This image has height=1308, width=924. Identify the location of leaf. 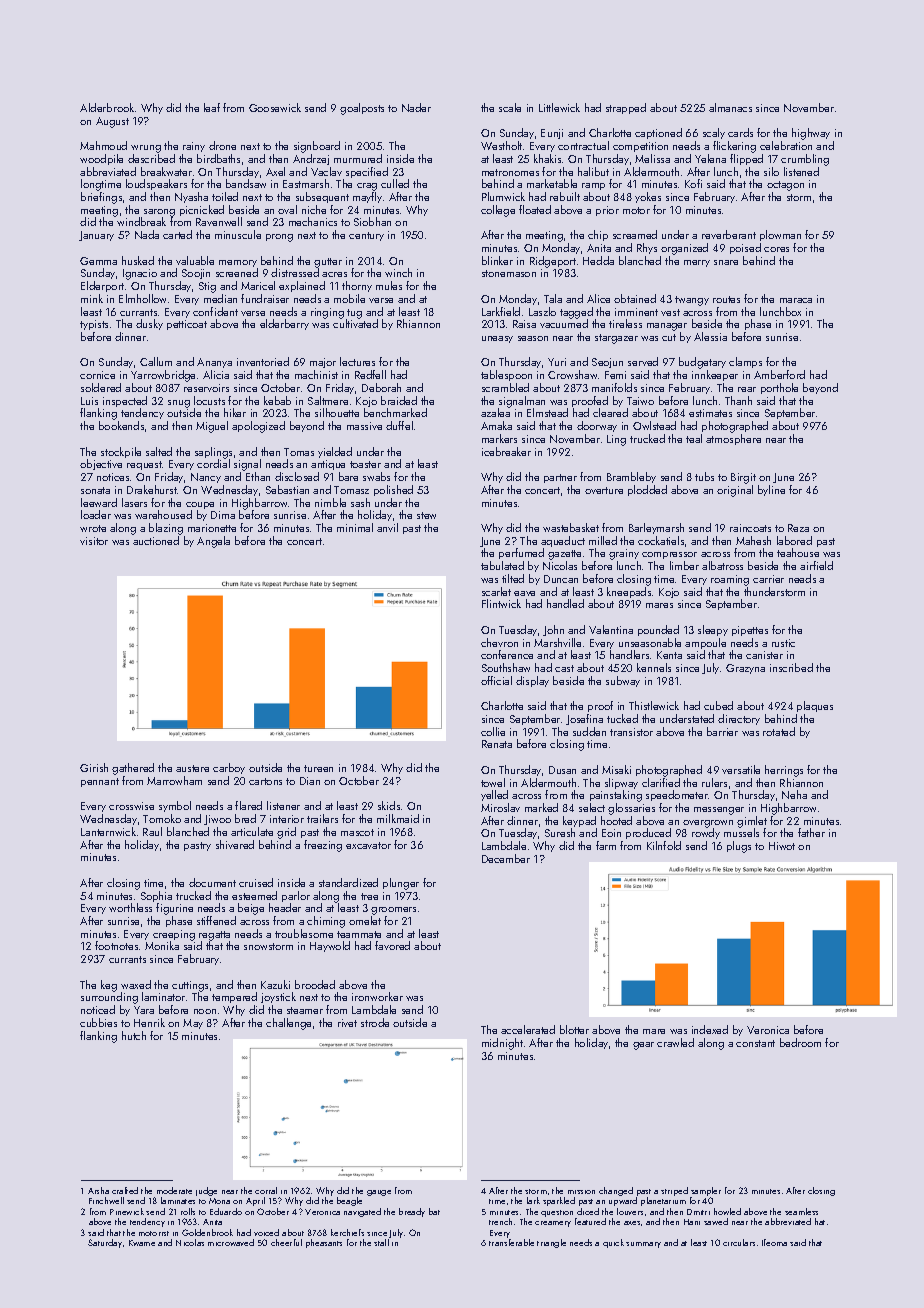
(212, 107).
